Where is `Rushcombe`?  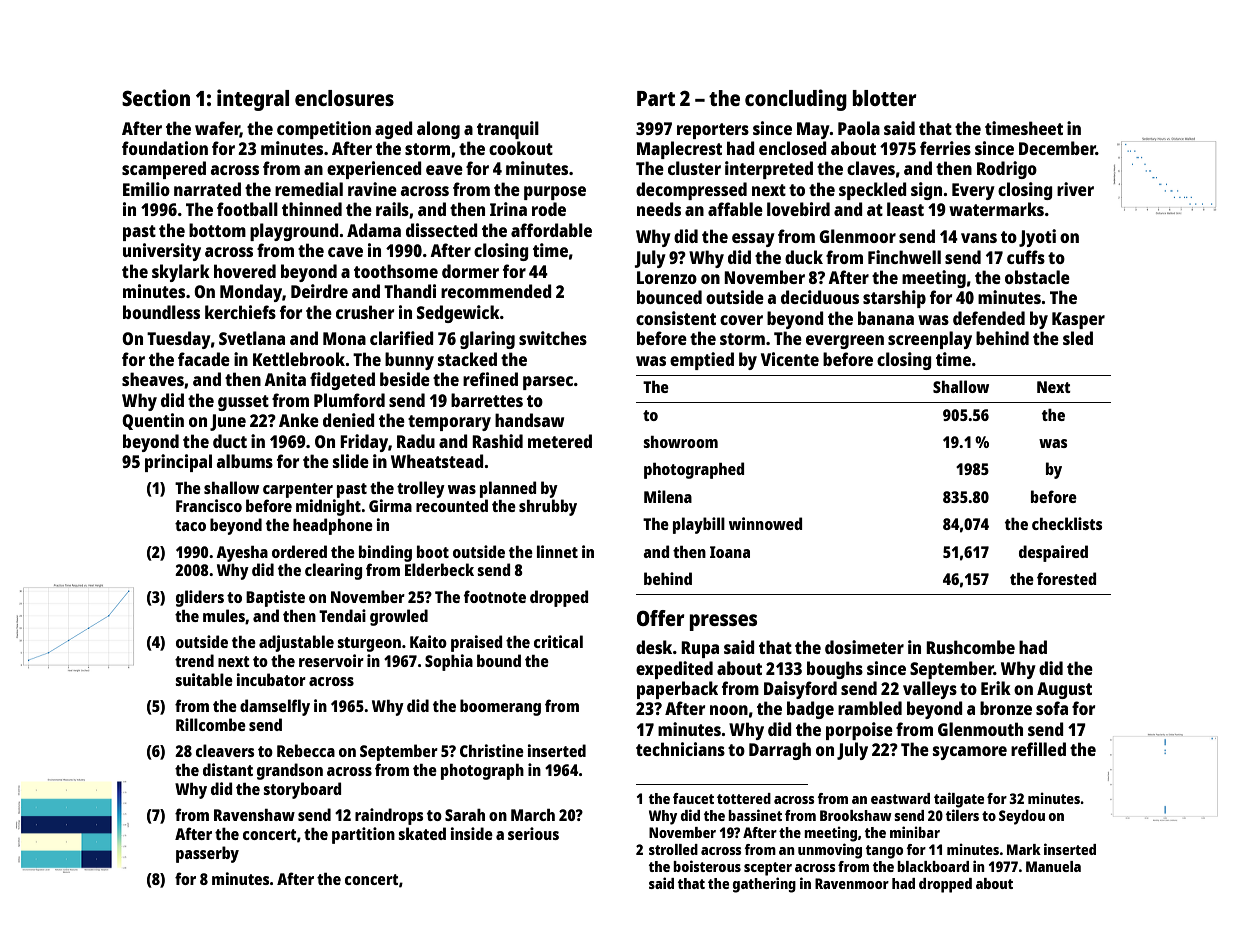 Rushcombe is located at coordinates (970, 647).
